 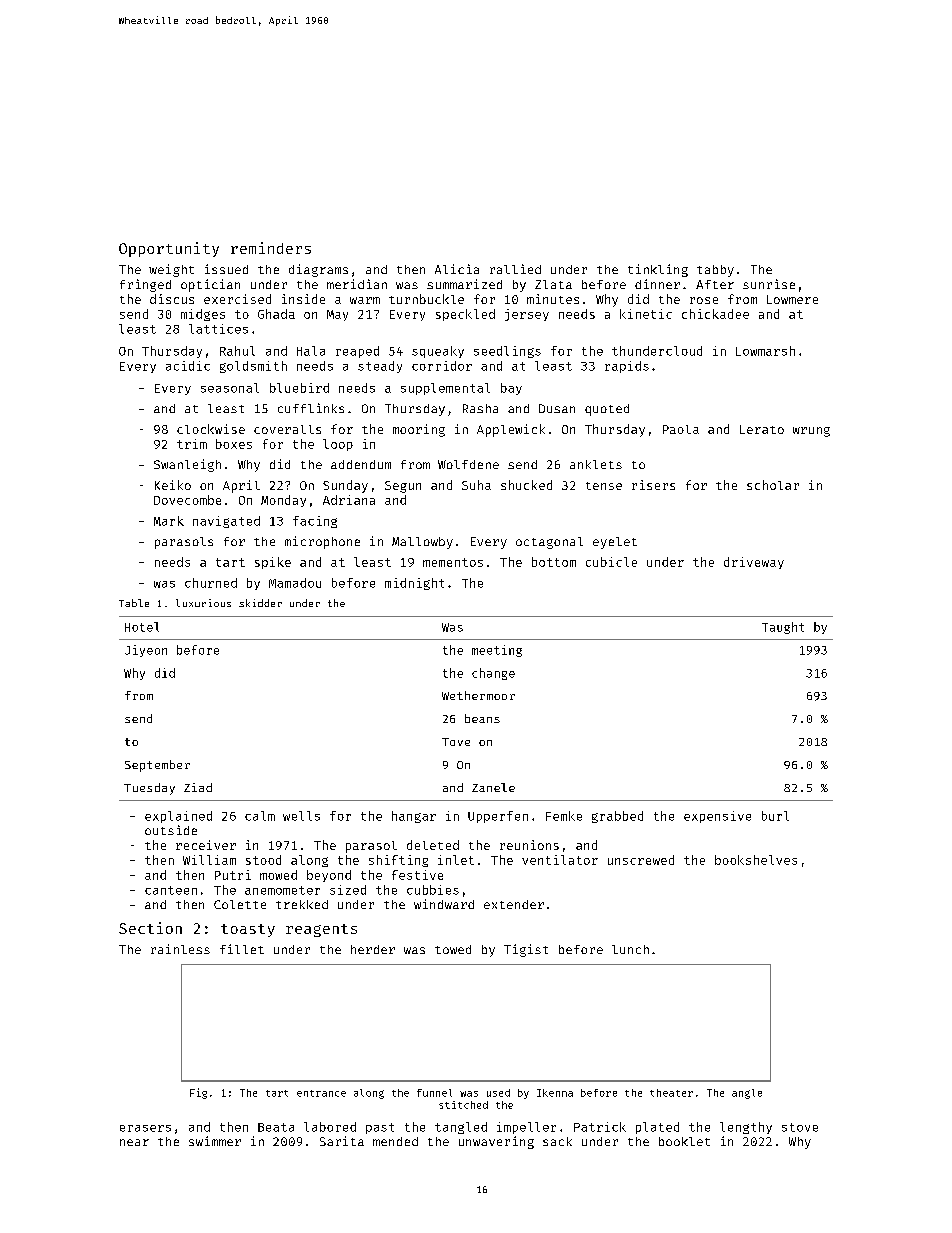 I want to click on tinkling, so click(x=658, y=270).
